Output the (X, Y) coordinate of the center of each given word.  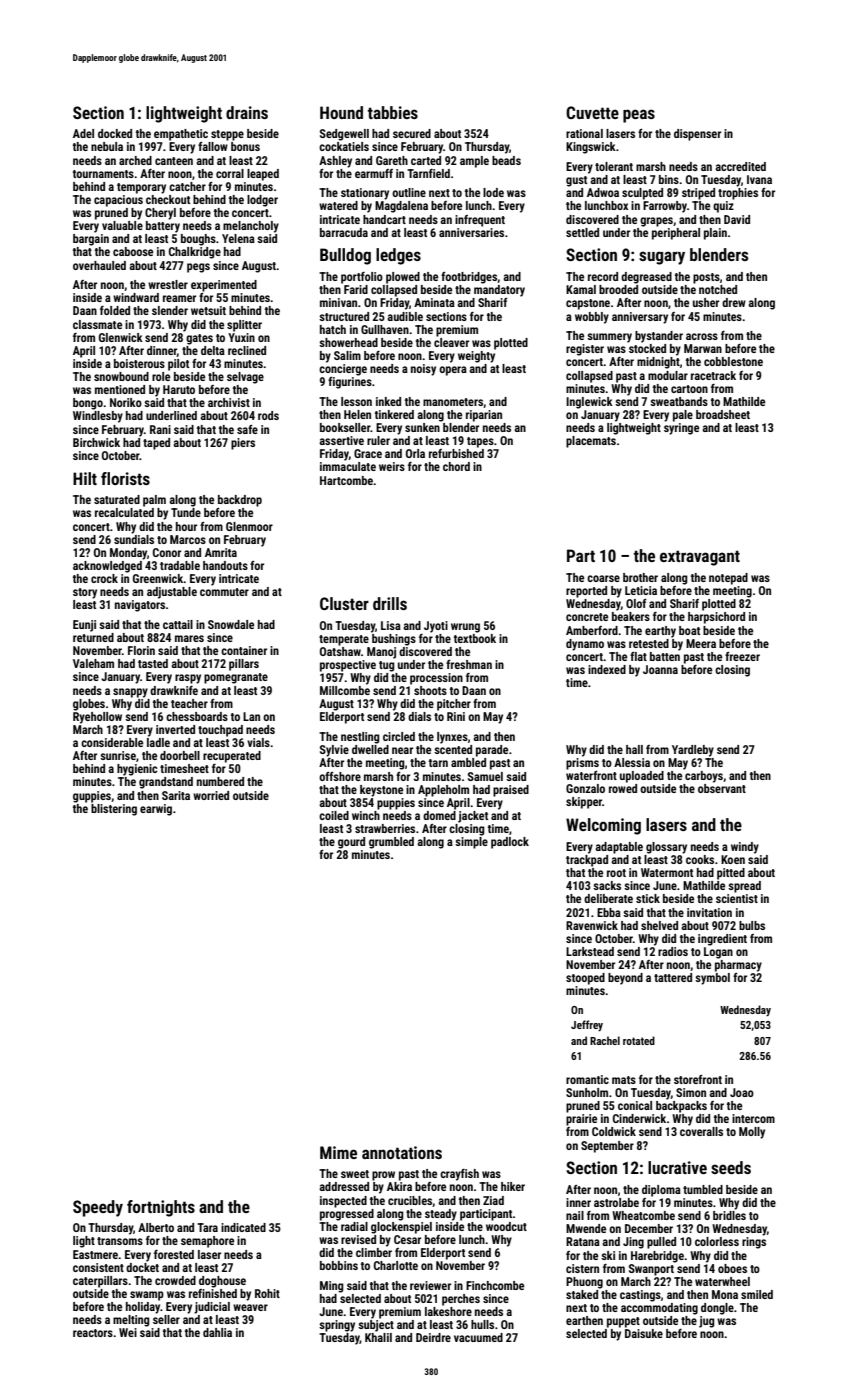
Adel (83, 133)
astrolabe (616, 1202)
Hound (341, 112)
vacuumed (478, 1337)
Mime (338, 1152)
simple (471, 843)
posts (706, 278)
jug (707, 1322)
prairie (581, 1120)
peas (639, 116)
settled (582, 232)
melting (131, 1321)
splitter (244, 326)
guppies (92, 797)
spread (744, 887)
